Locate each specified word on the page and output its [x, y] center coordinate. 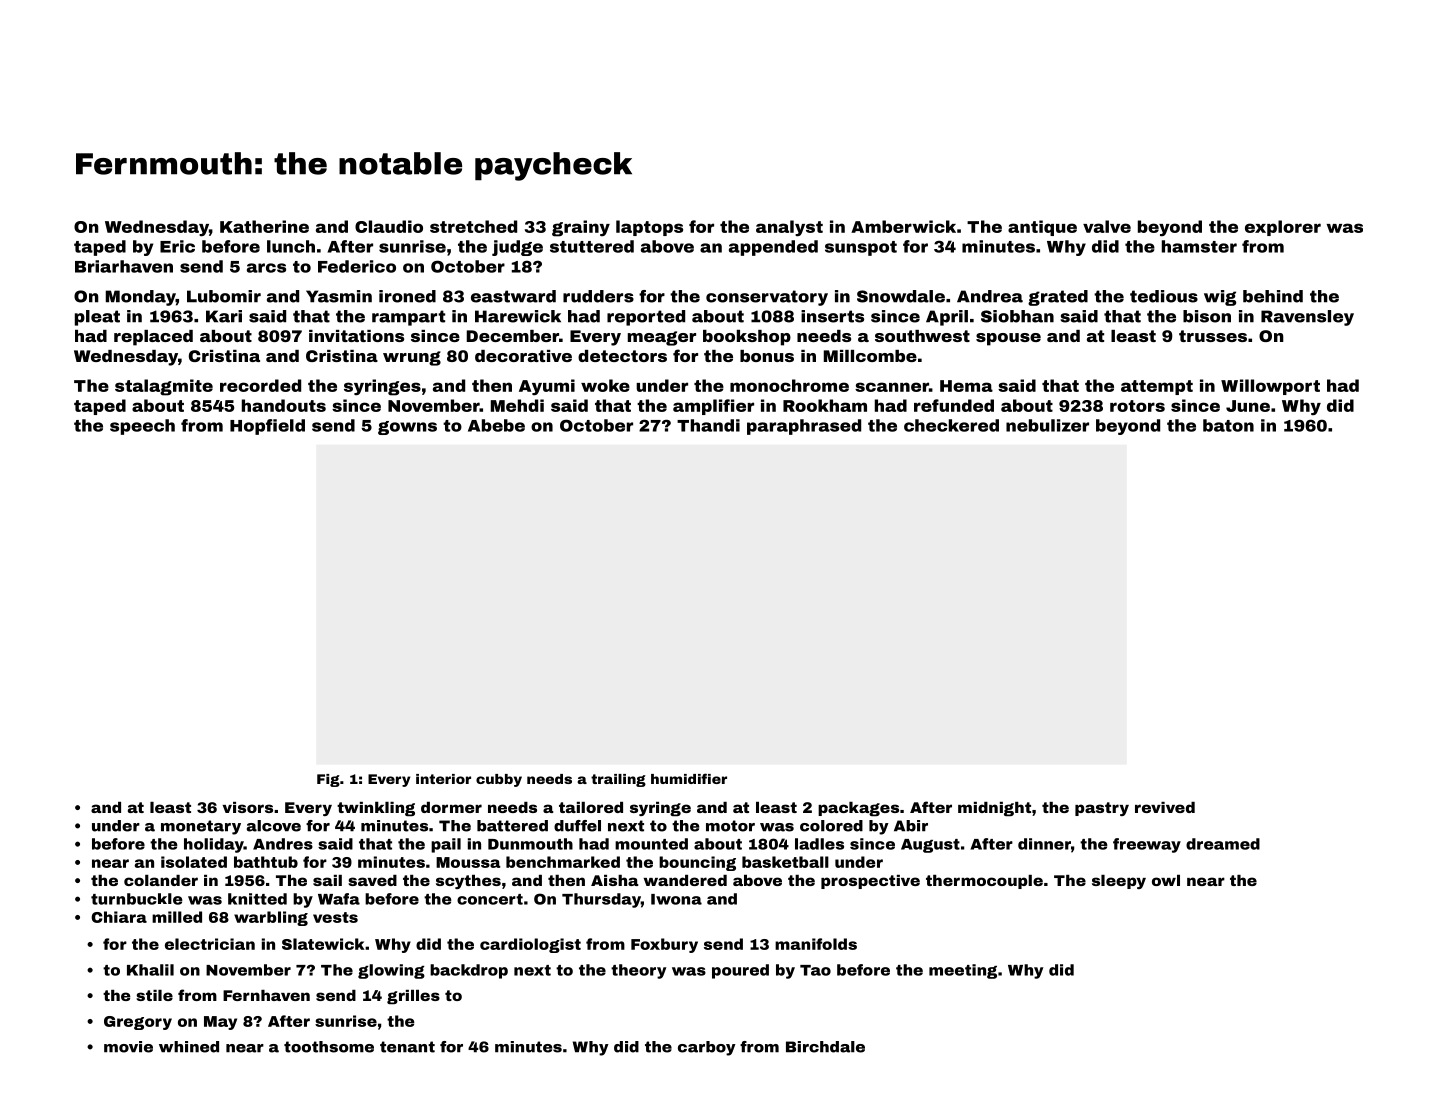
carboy [707, 1048]
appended [773, 248]
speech [142, 427]
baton [1228, 425]
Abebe [496, 425]
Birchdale [825, 1047]
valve [1107, 226]
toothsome [329, 1047]
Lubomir [224, 296]
